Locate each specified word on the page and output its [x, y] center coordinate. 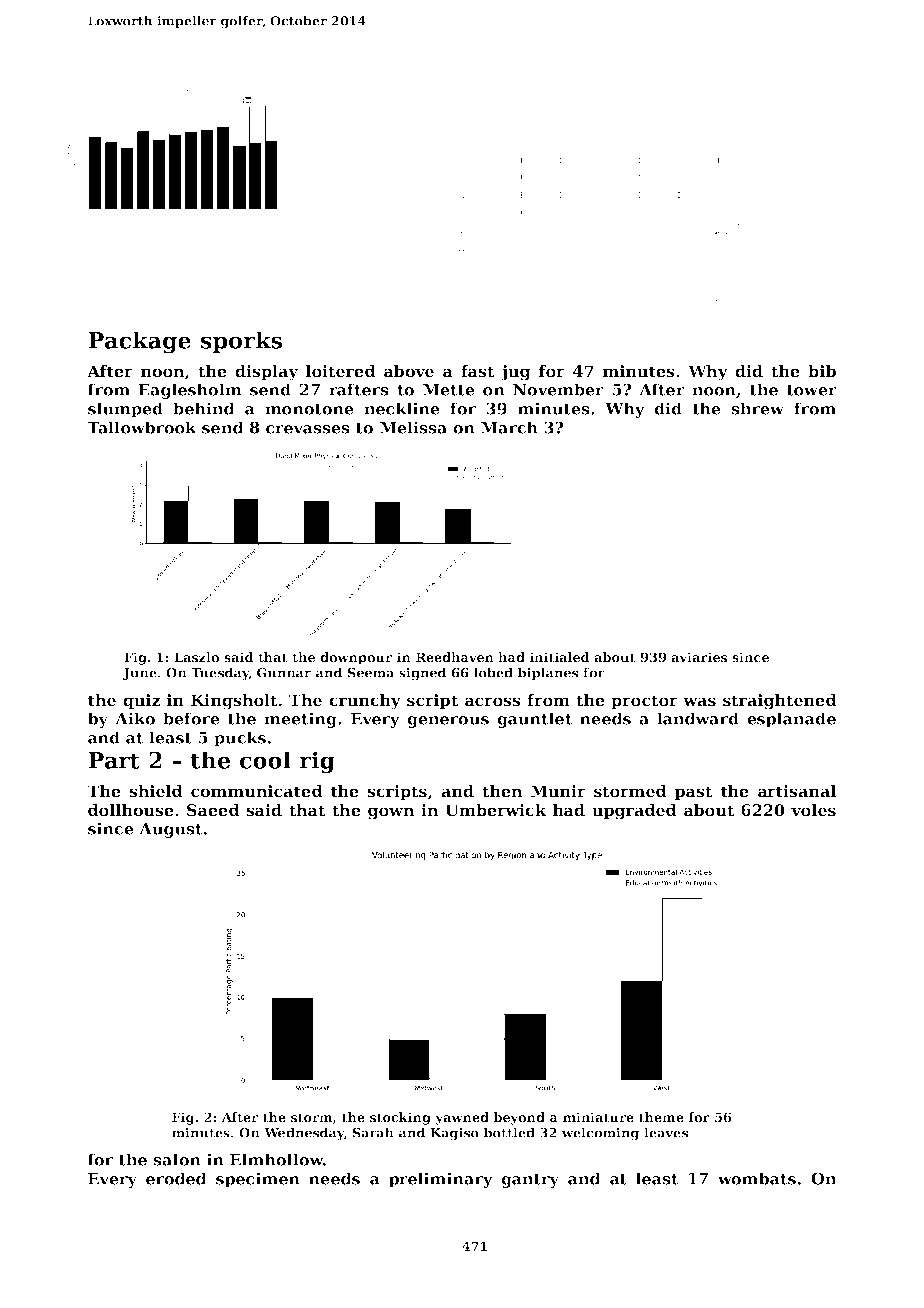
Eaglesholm [190, 391]
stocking [400, 1118]
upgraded [634, 812]
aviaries [699, 657]
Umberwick [496, 810]
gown [391, 813]
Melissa [413, 427]
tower [812, 390]
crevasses [308, 429]
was [699, 702]
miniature [598, 1117]
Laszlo [196, 657]
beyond [519, 1118]
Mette [449, 390]
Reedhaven [455, 657]
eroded [176, 1178]
